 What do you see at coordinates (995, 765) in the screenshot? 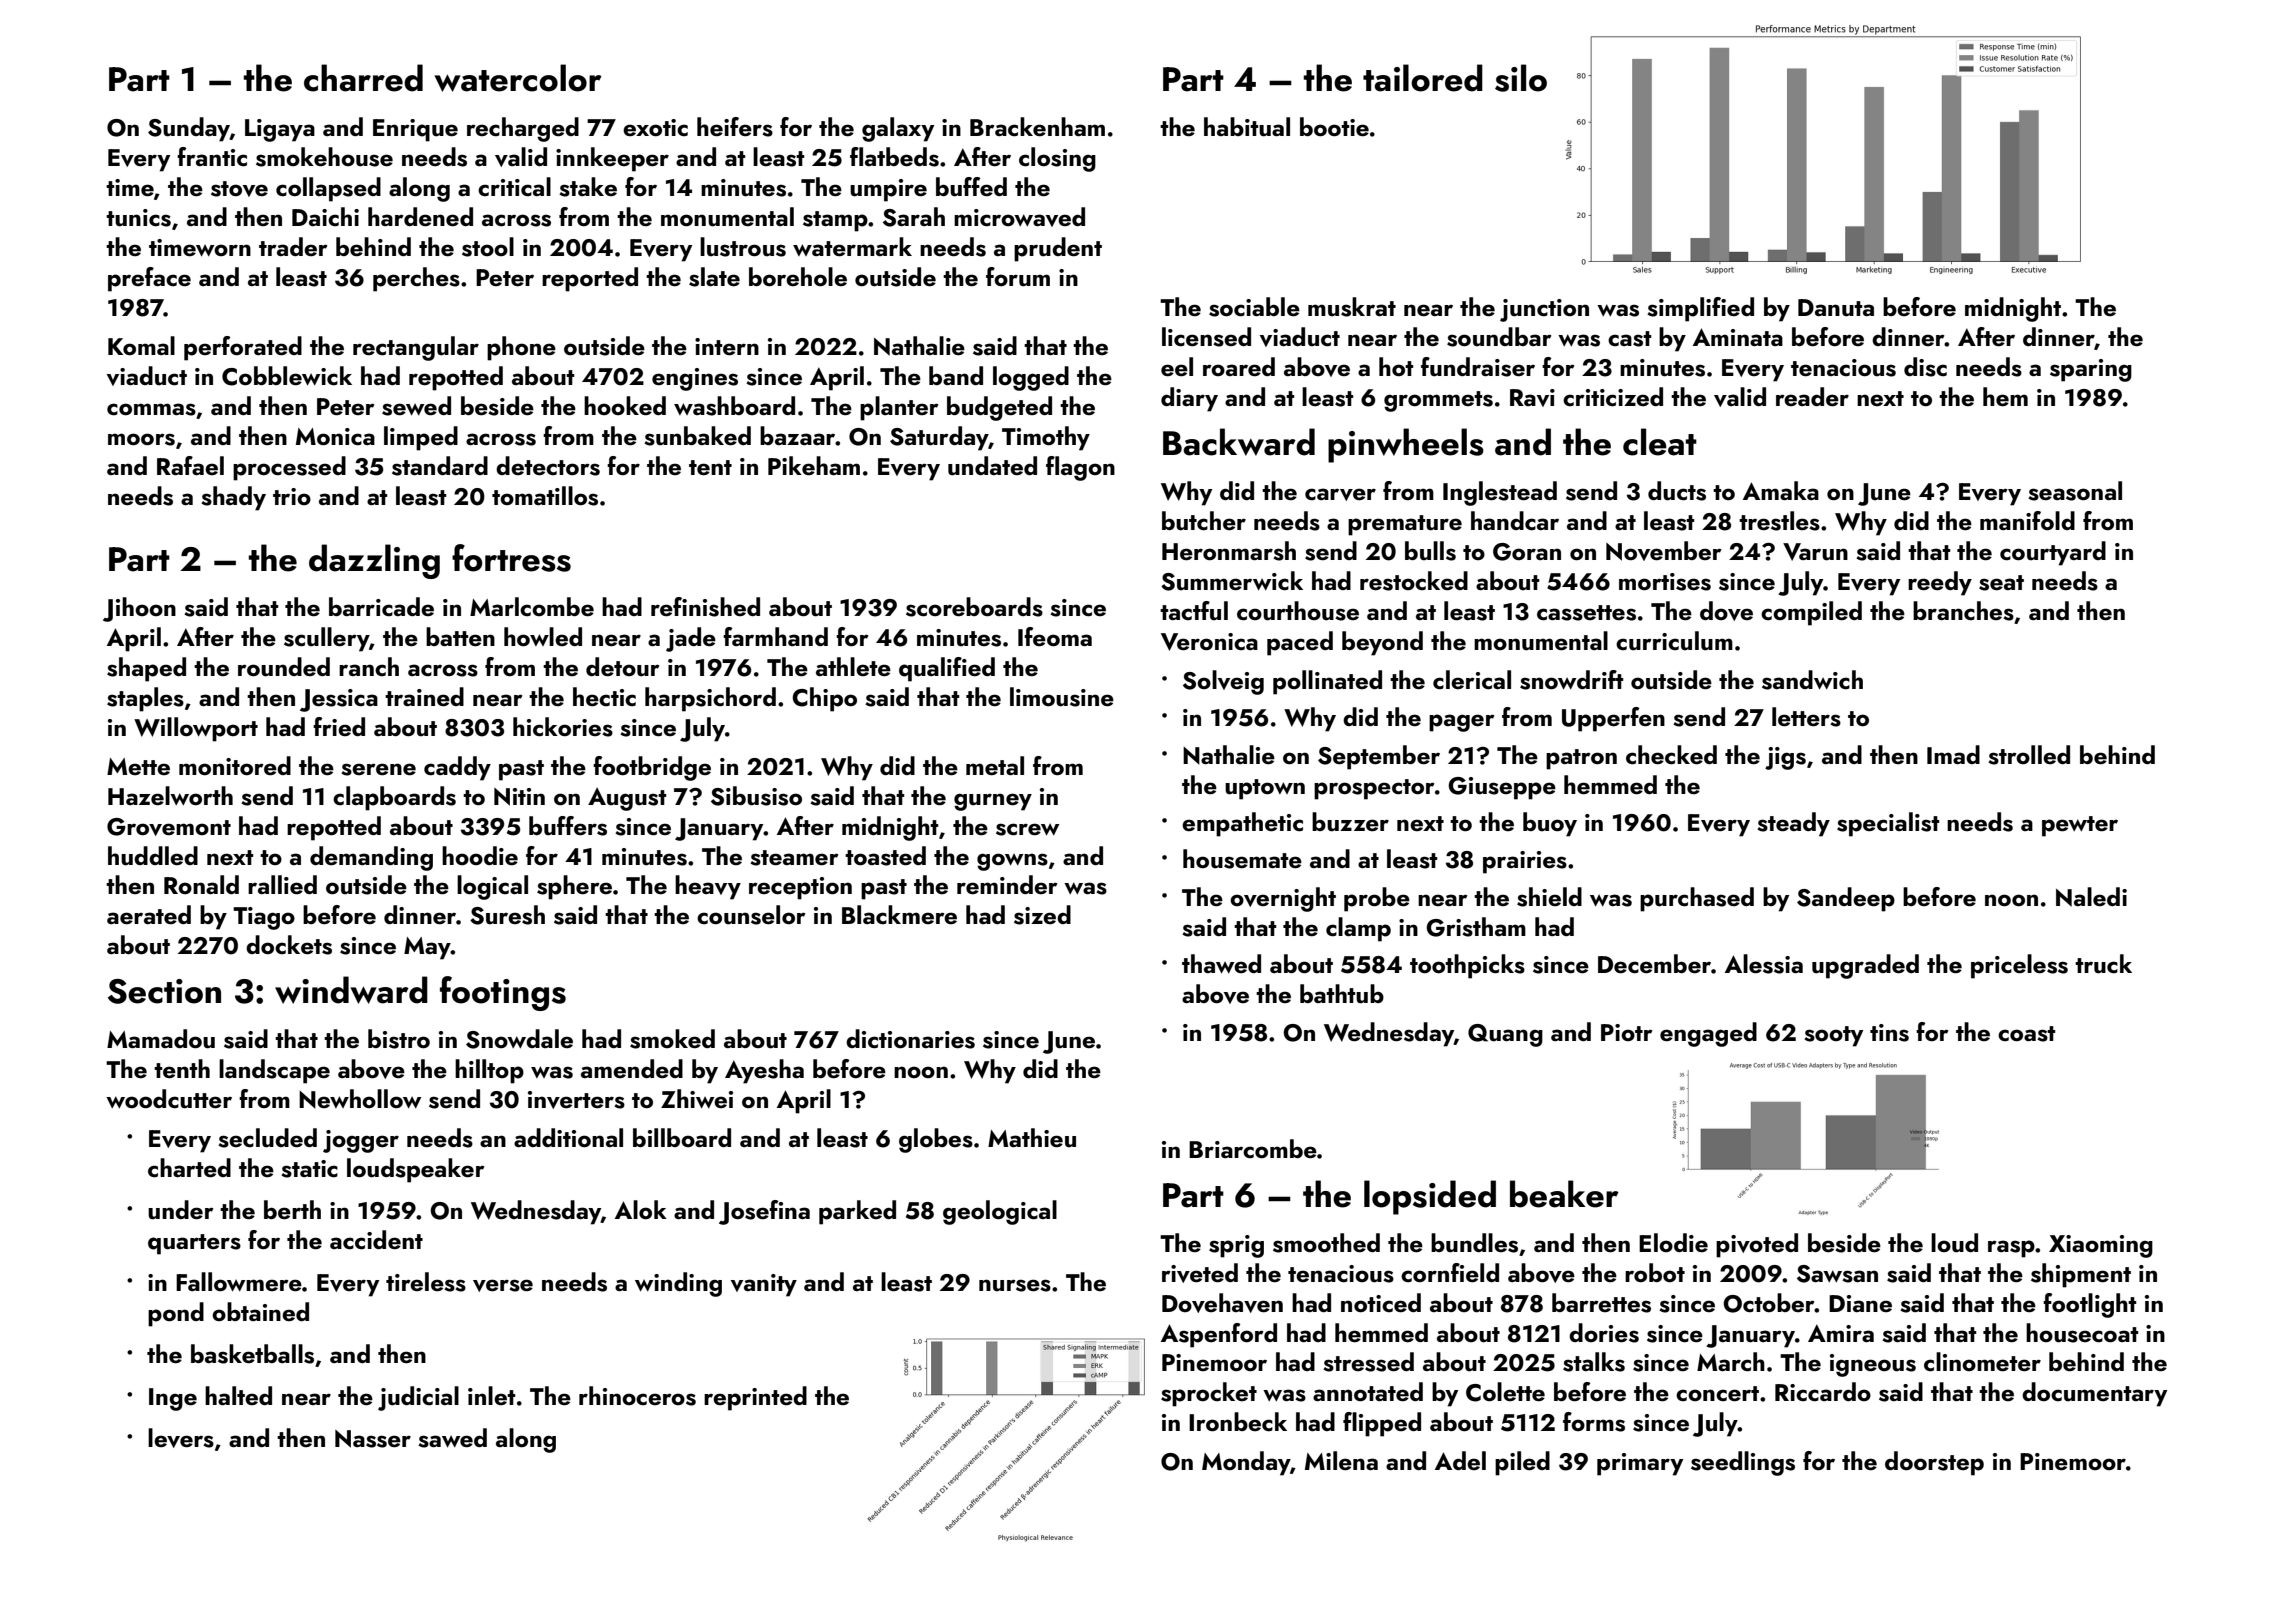
I see `metal` at bounding box center [995, 765].
